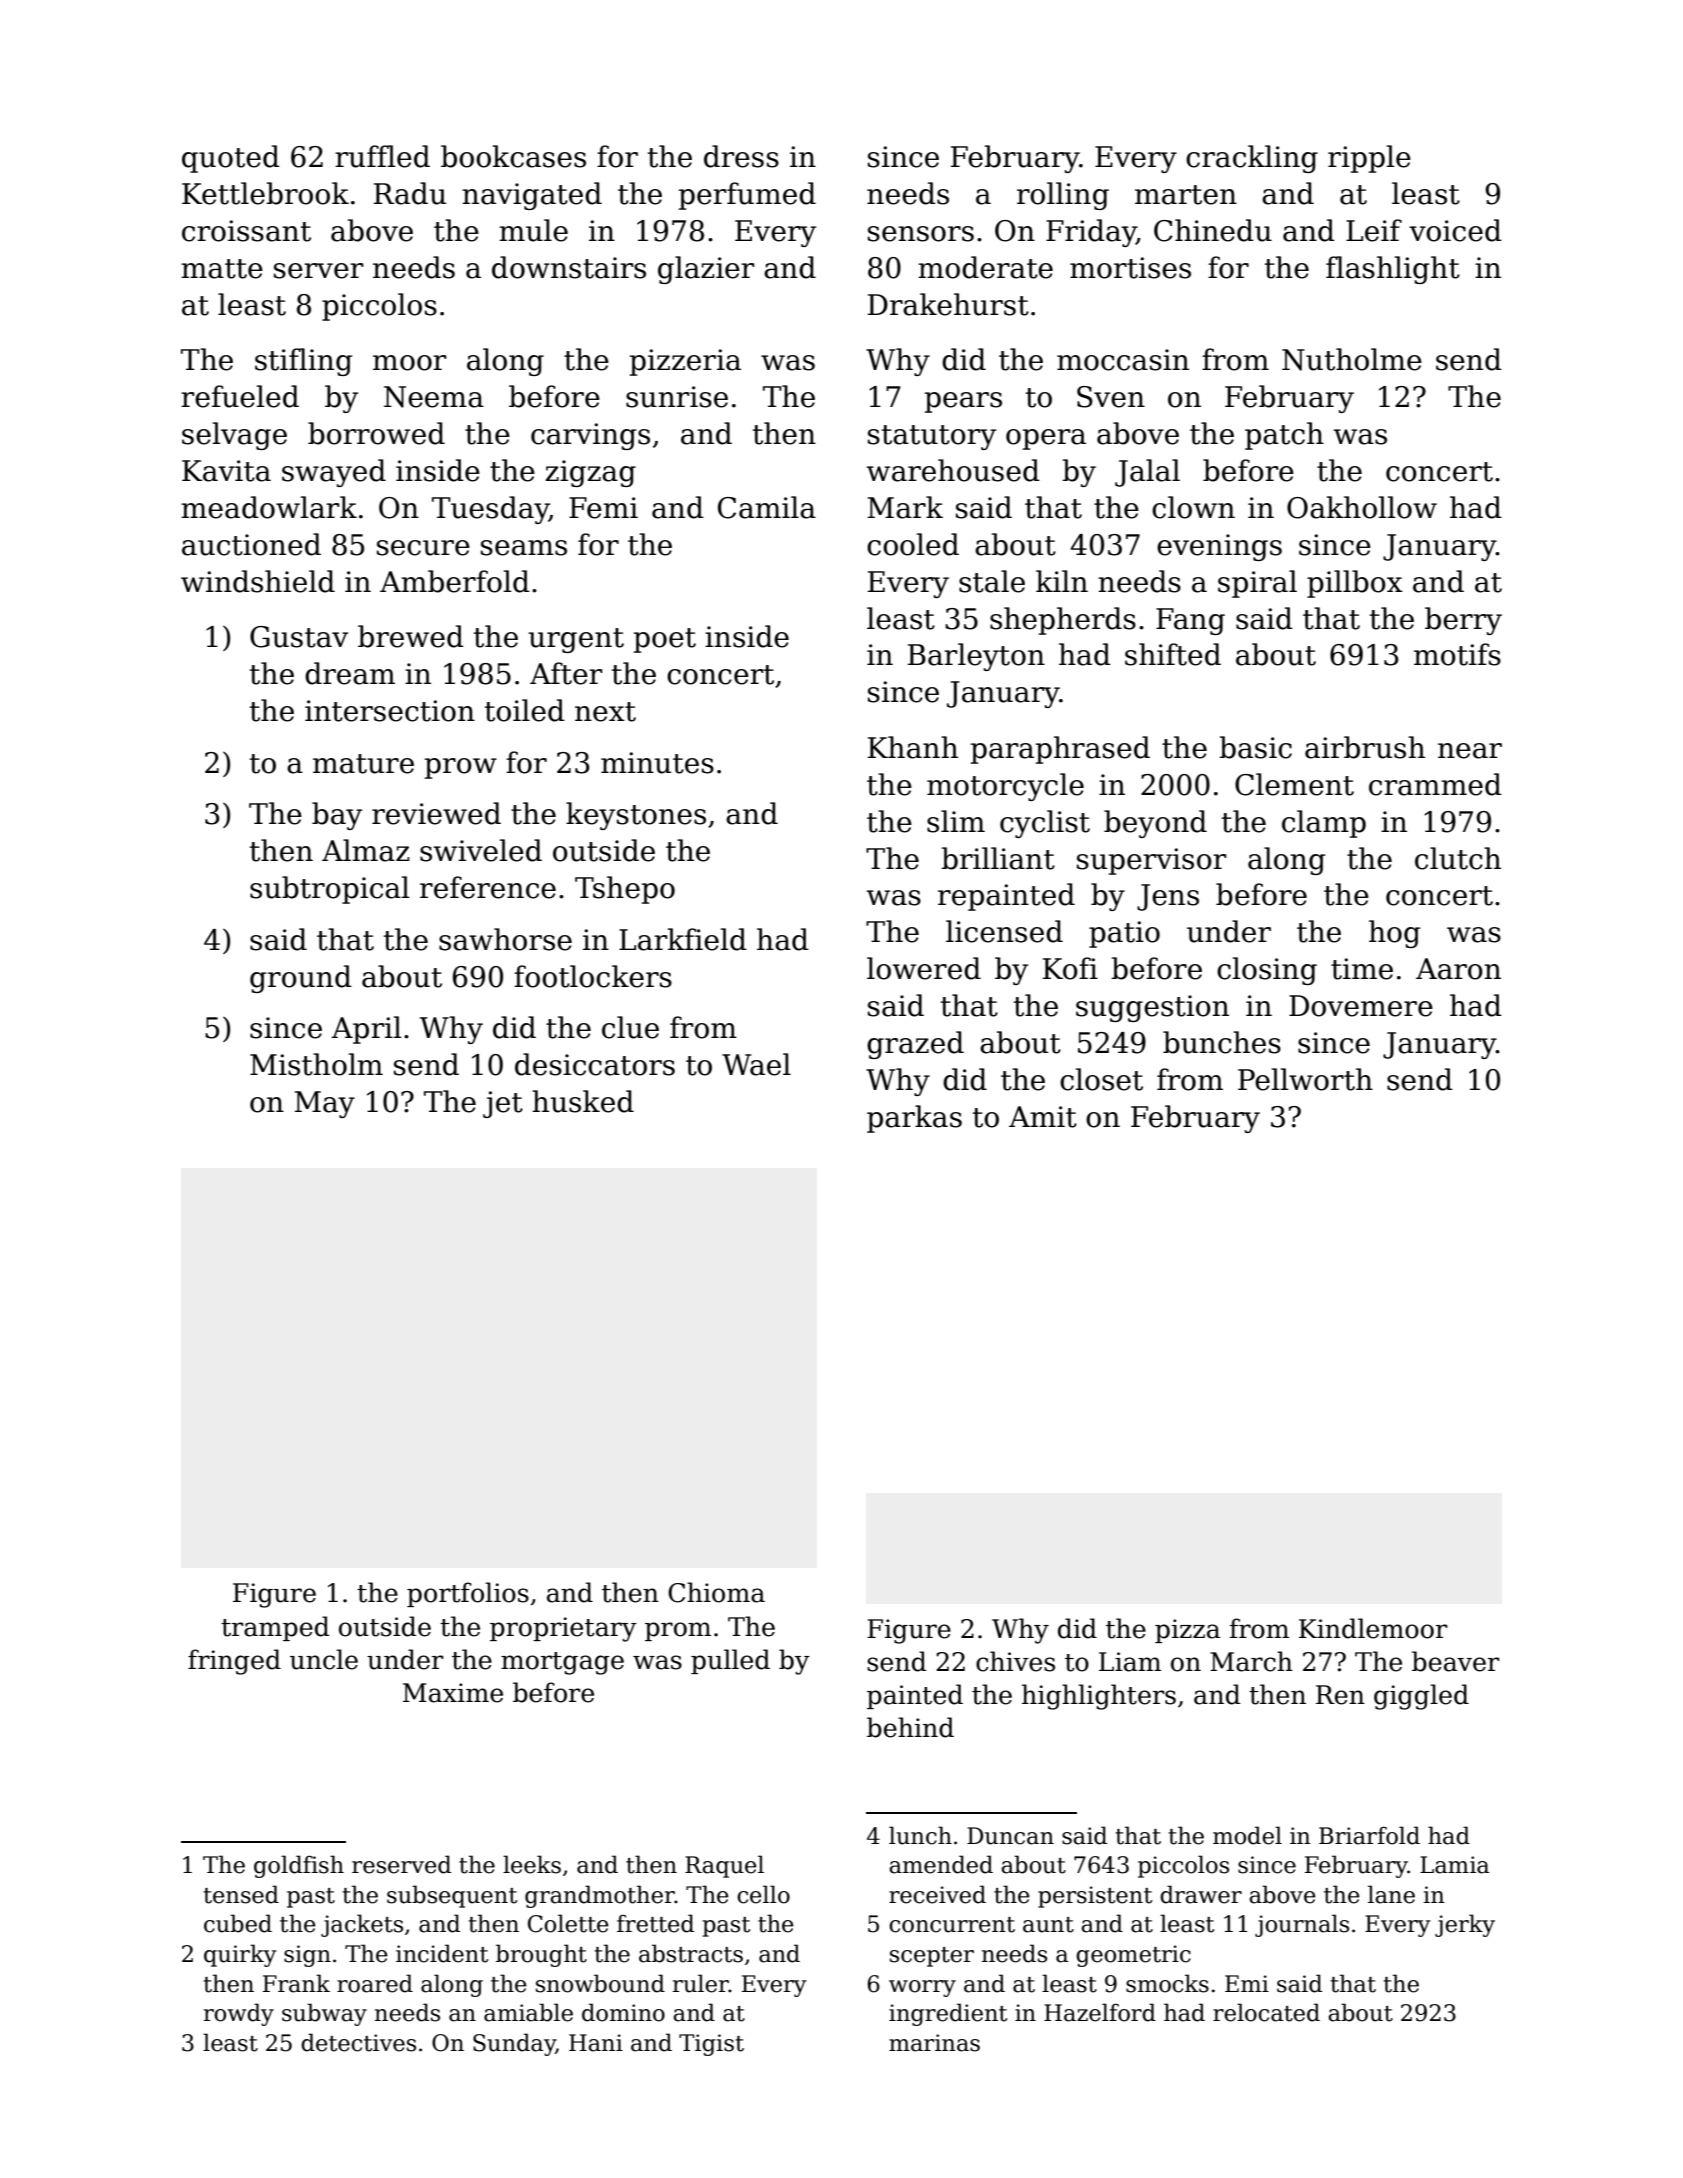 This page has height=2178, width=1683. I want to click on chives, so click(1015, 1661).
